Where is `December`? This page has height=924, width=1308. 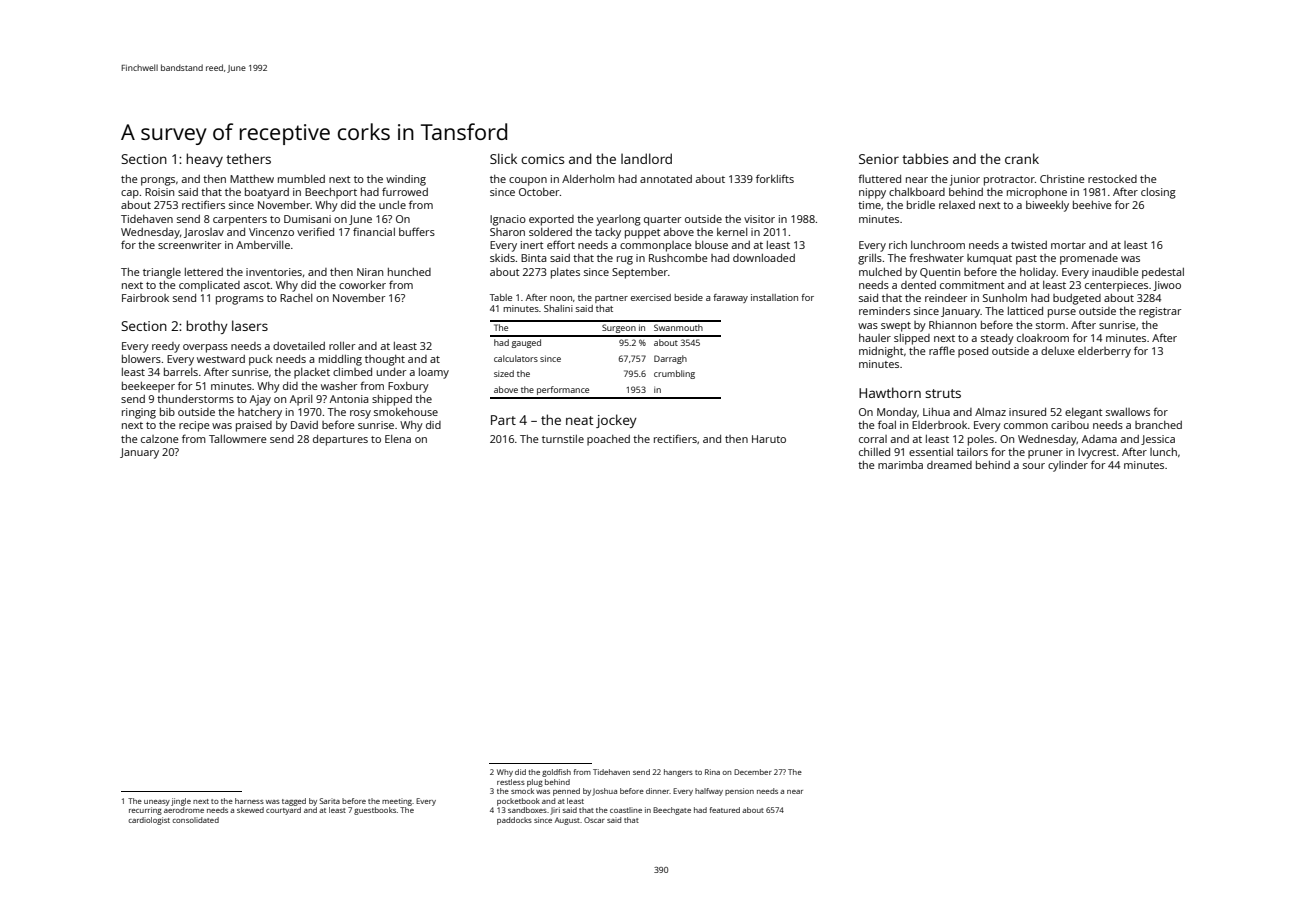 December is located at coordinates (753, 772).
